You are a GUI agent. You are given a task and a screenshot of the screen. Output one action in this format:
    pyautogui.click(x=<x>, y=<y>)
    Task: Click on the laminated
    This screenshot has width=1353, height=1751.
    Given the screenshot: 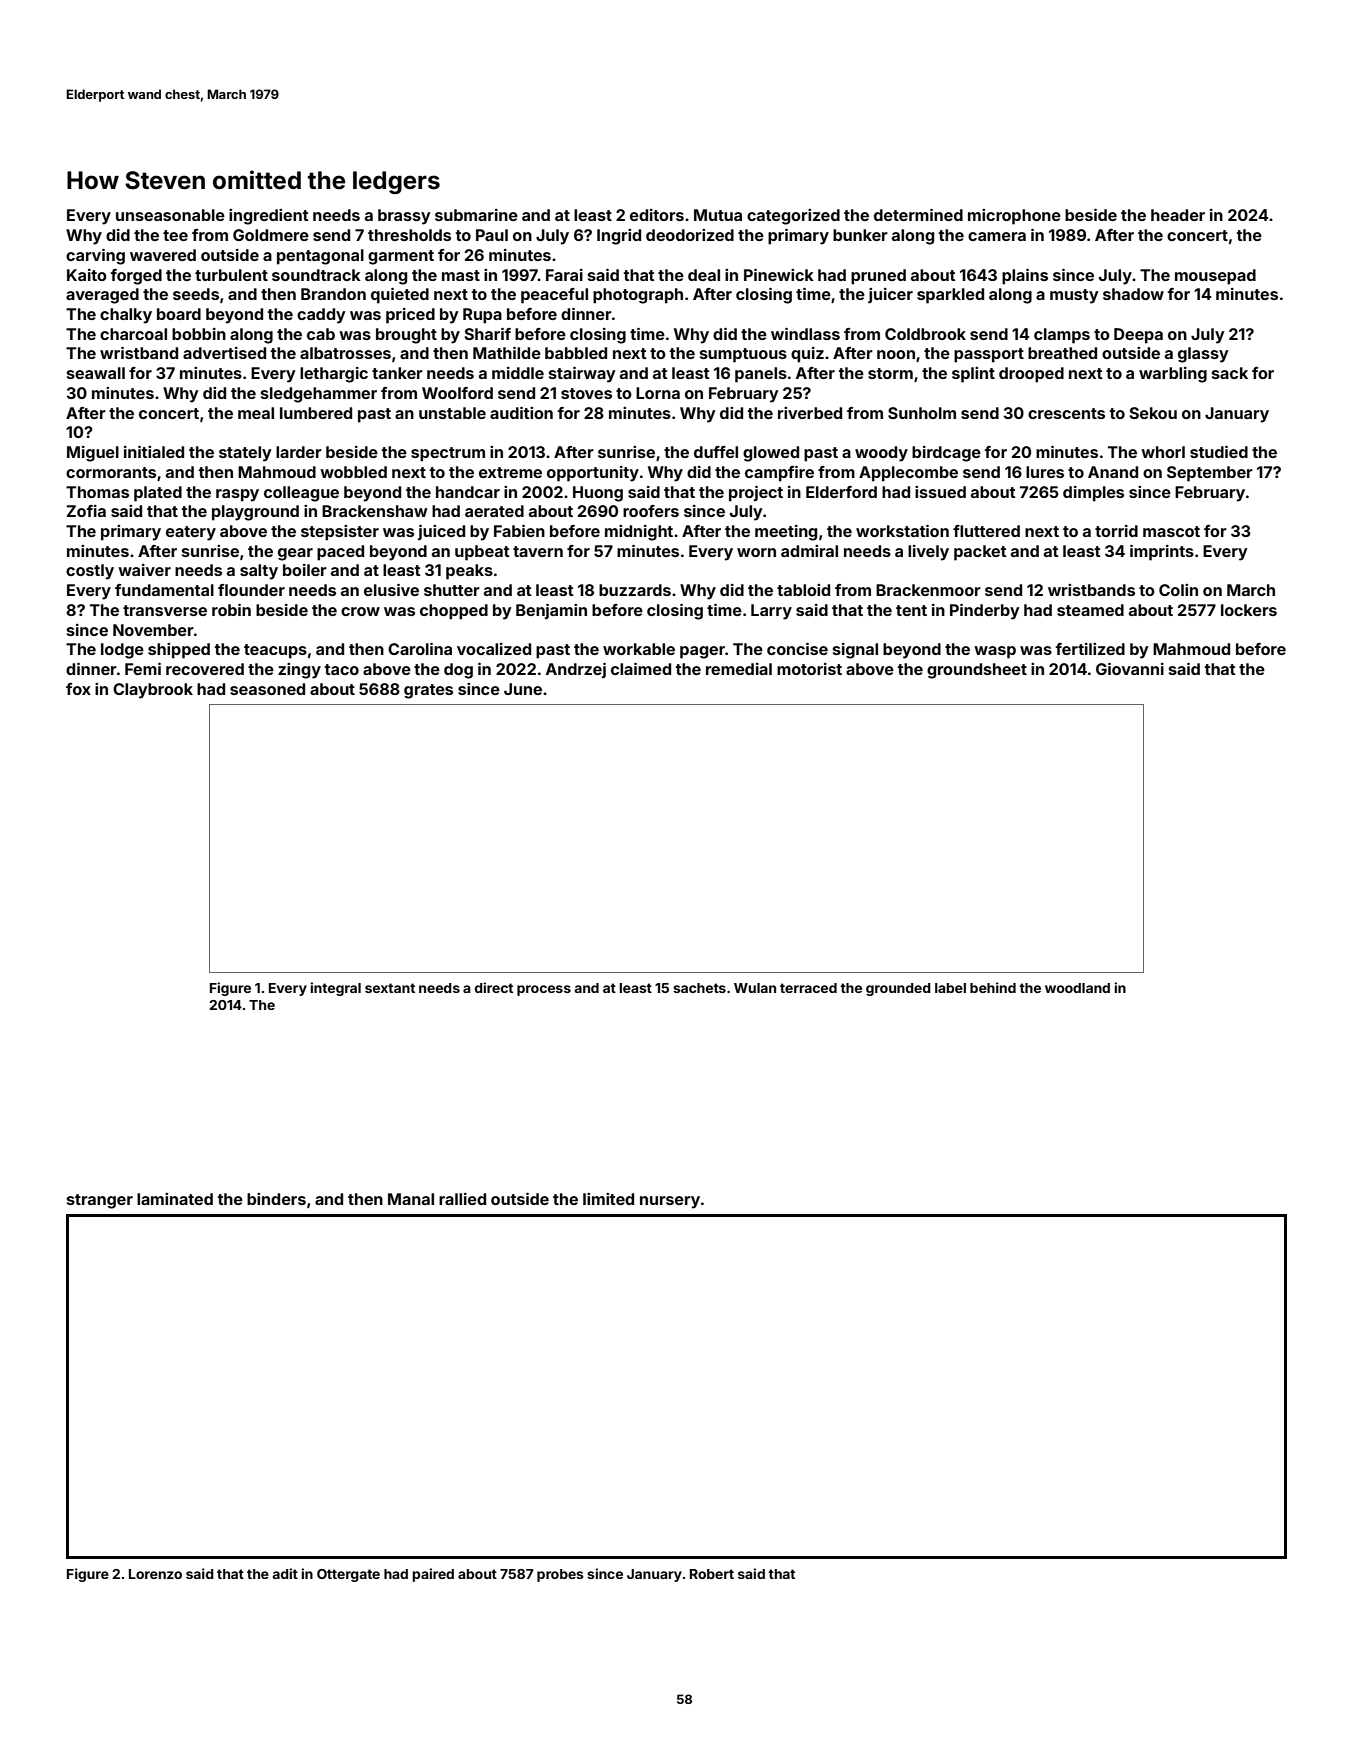 What is the action you would take?
    pyautogui.click(x=175, y=1199)
